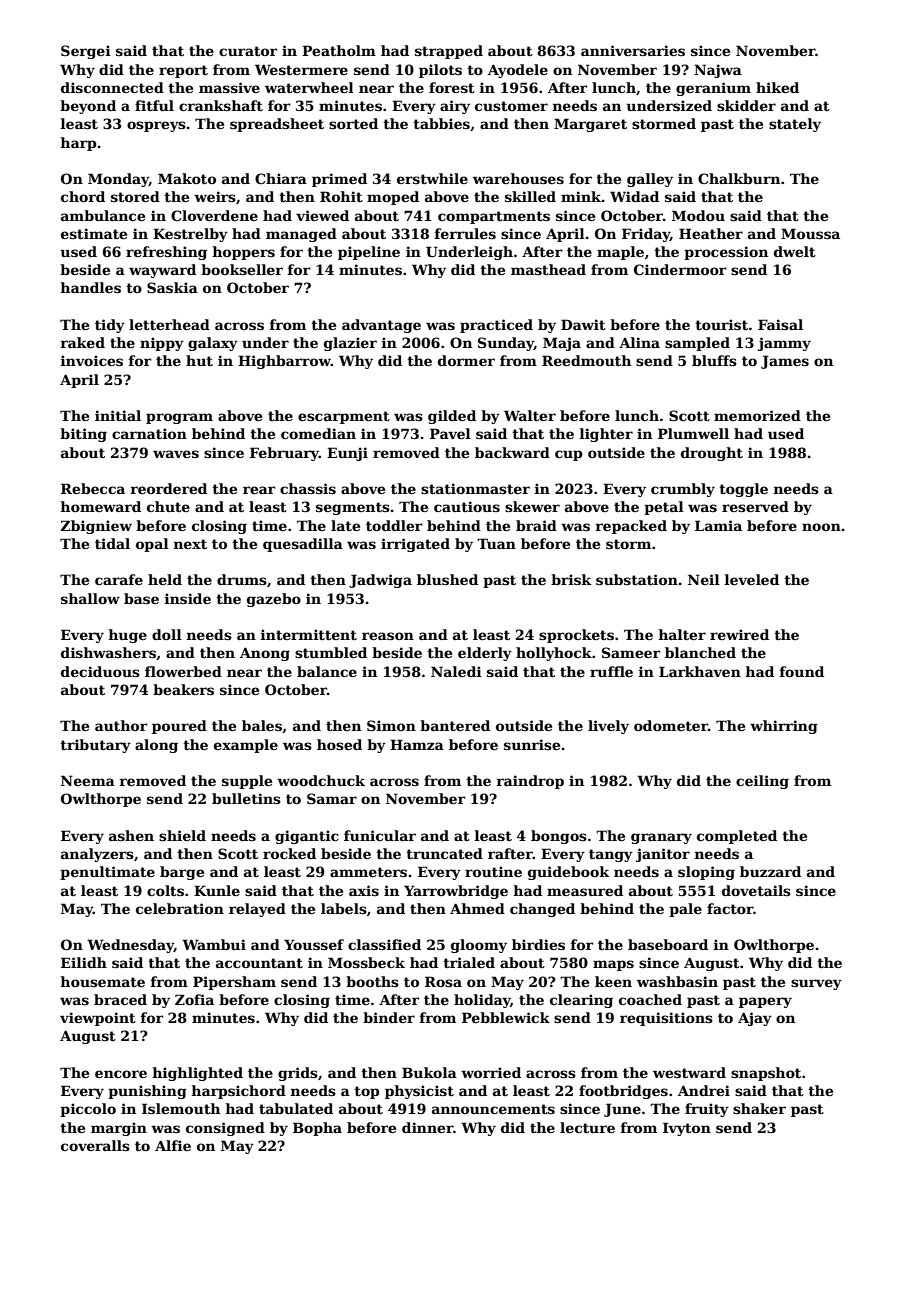 This screenshot has width=908, height=1316. Describe the element at coordinates (795, 125) in the screenshot. I see `stately` at that location.
